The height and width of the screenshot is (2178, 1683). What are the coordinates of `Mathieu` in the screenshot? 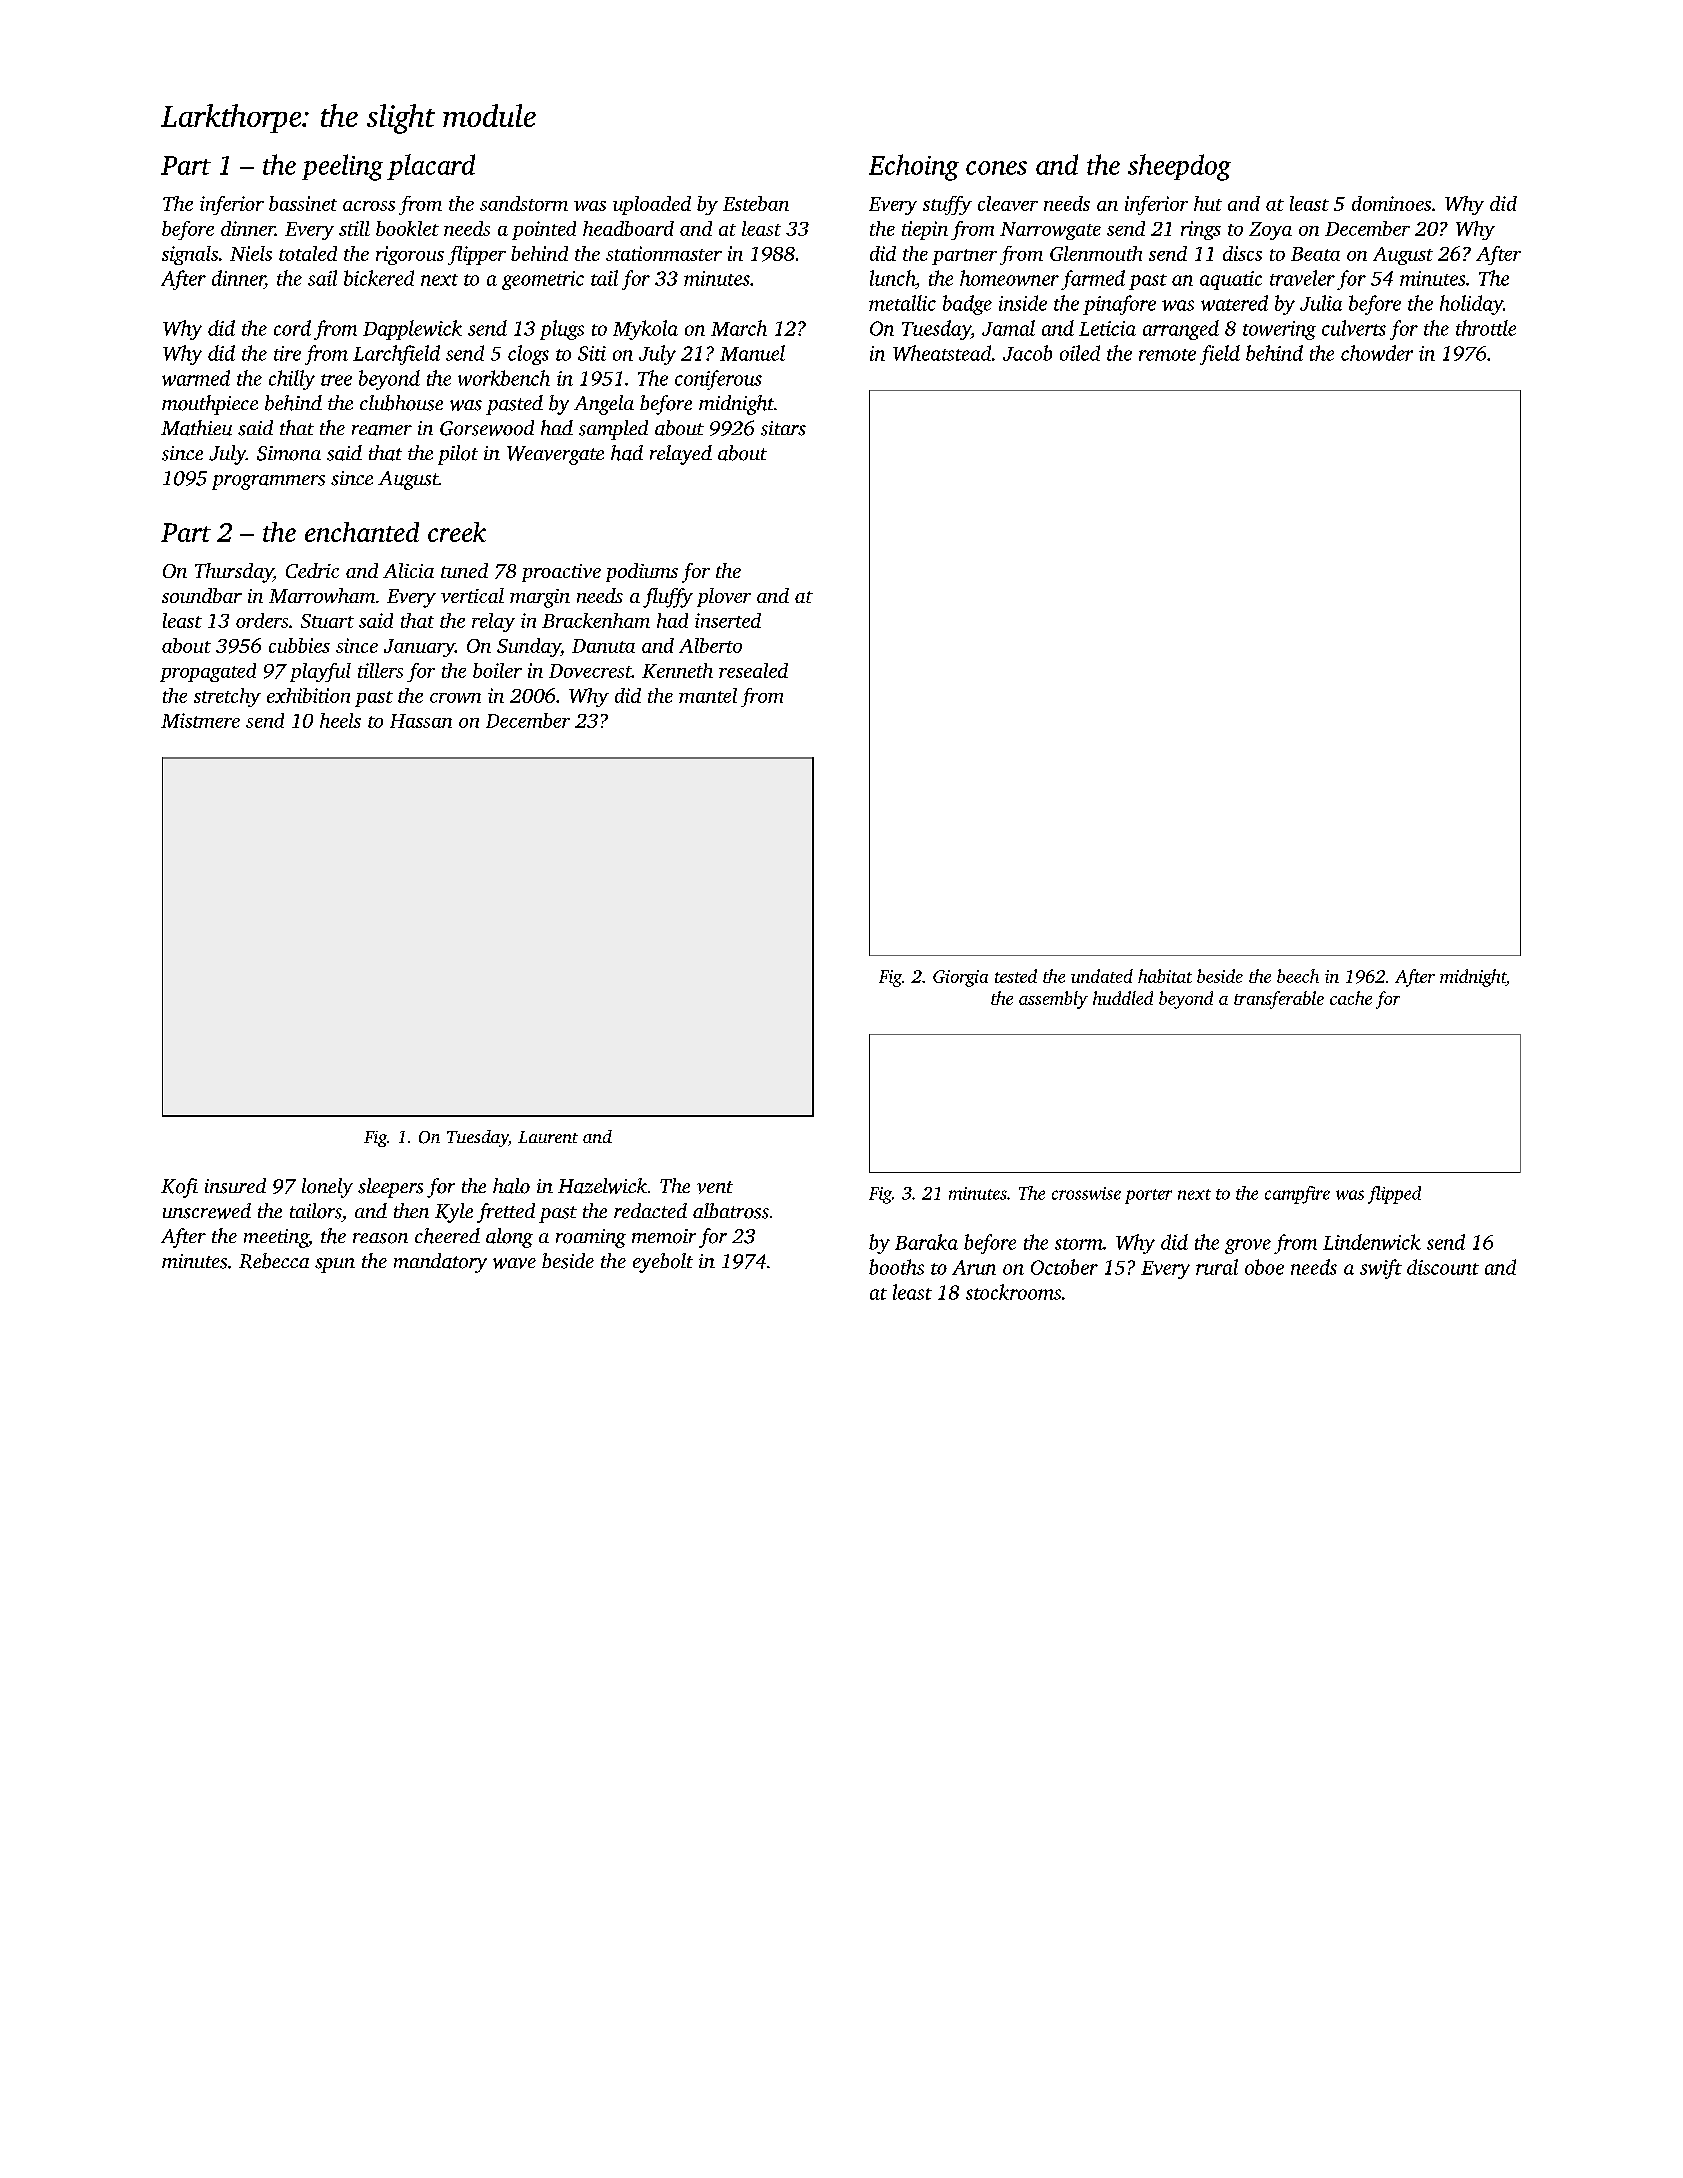 It's located at (196, 428).
